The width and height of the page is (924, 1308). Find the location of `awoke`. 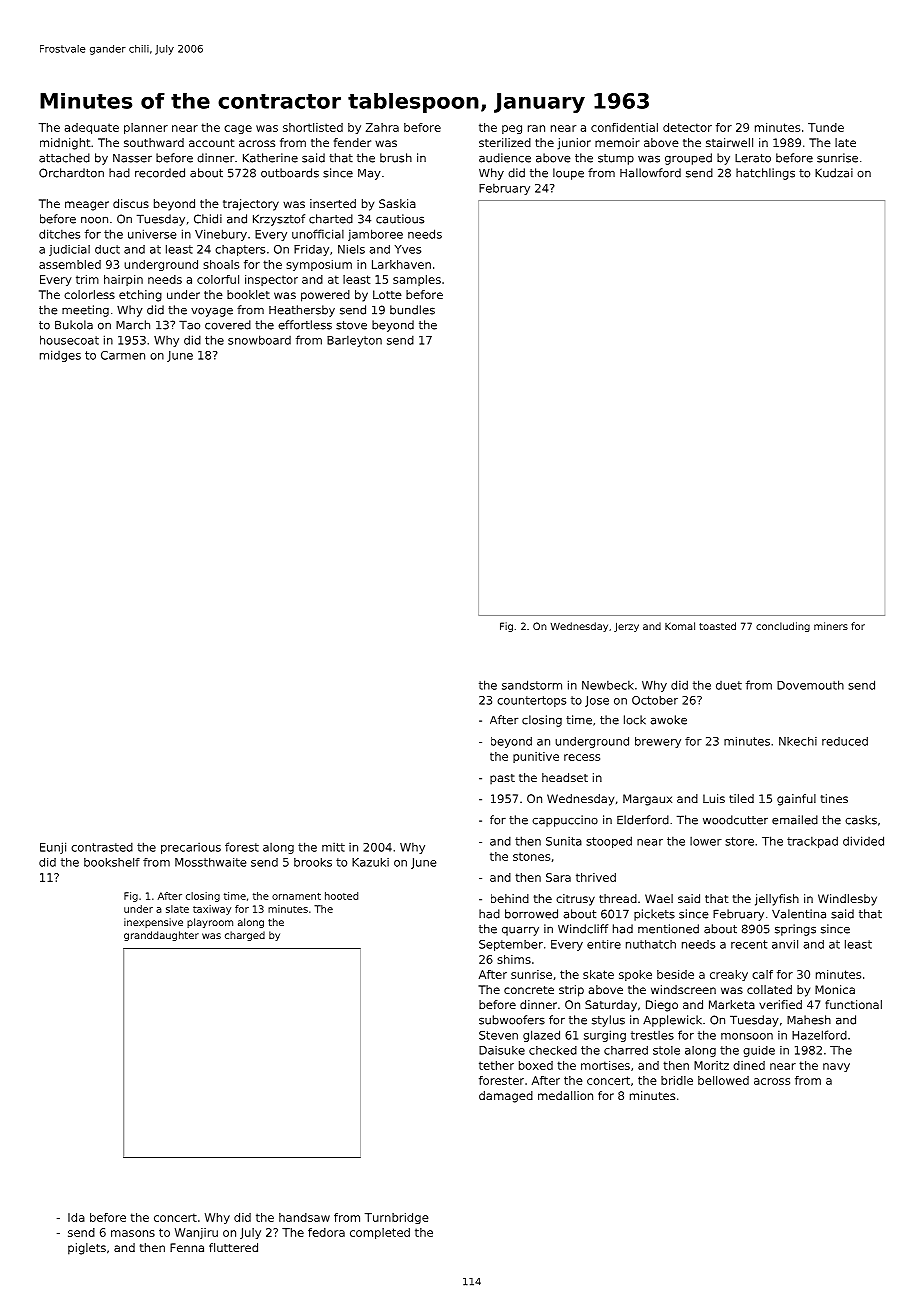

awoke is located at coordinates (668, 720).
